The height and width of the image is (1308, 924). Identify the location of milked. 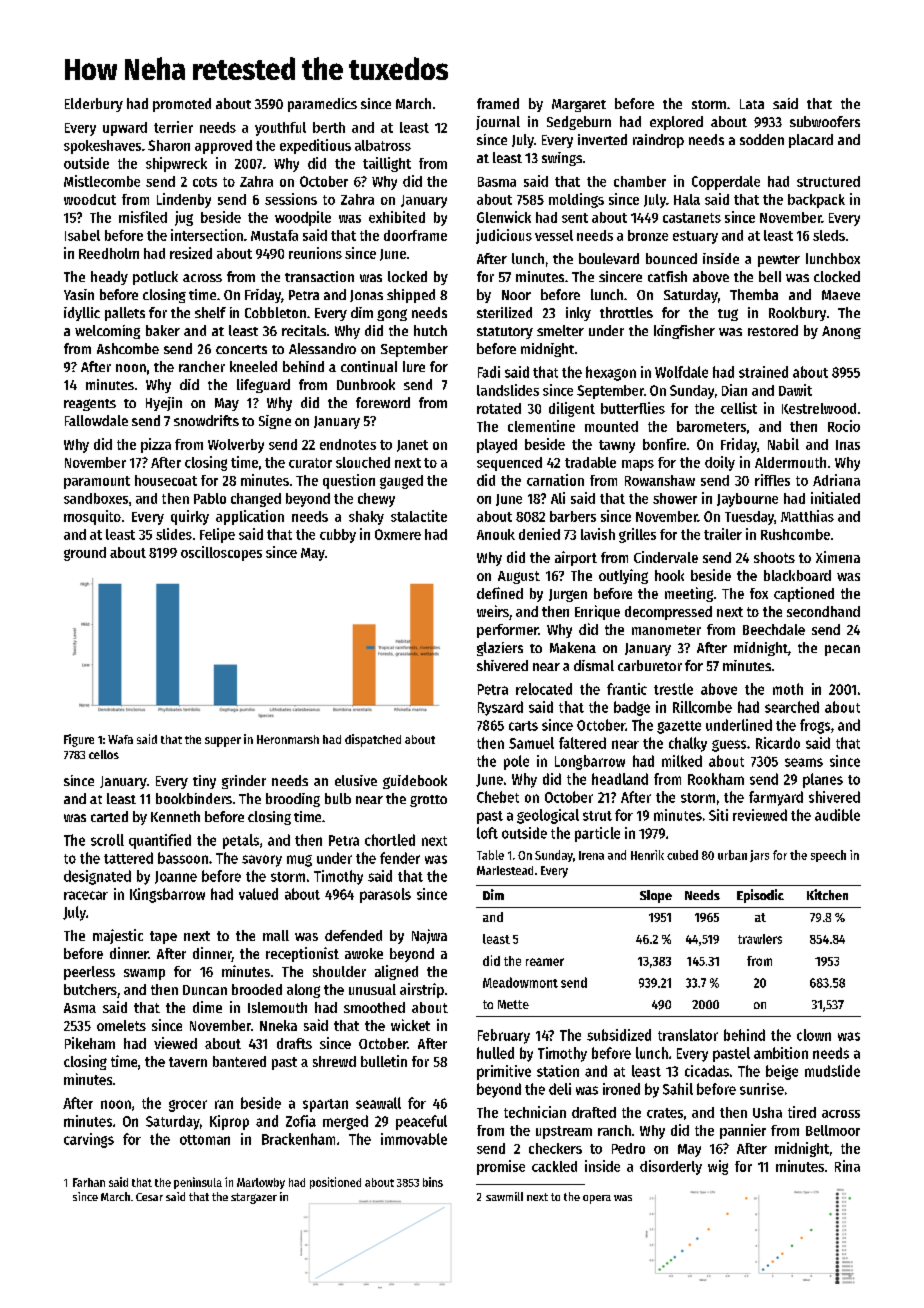
(682, 761).
